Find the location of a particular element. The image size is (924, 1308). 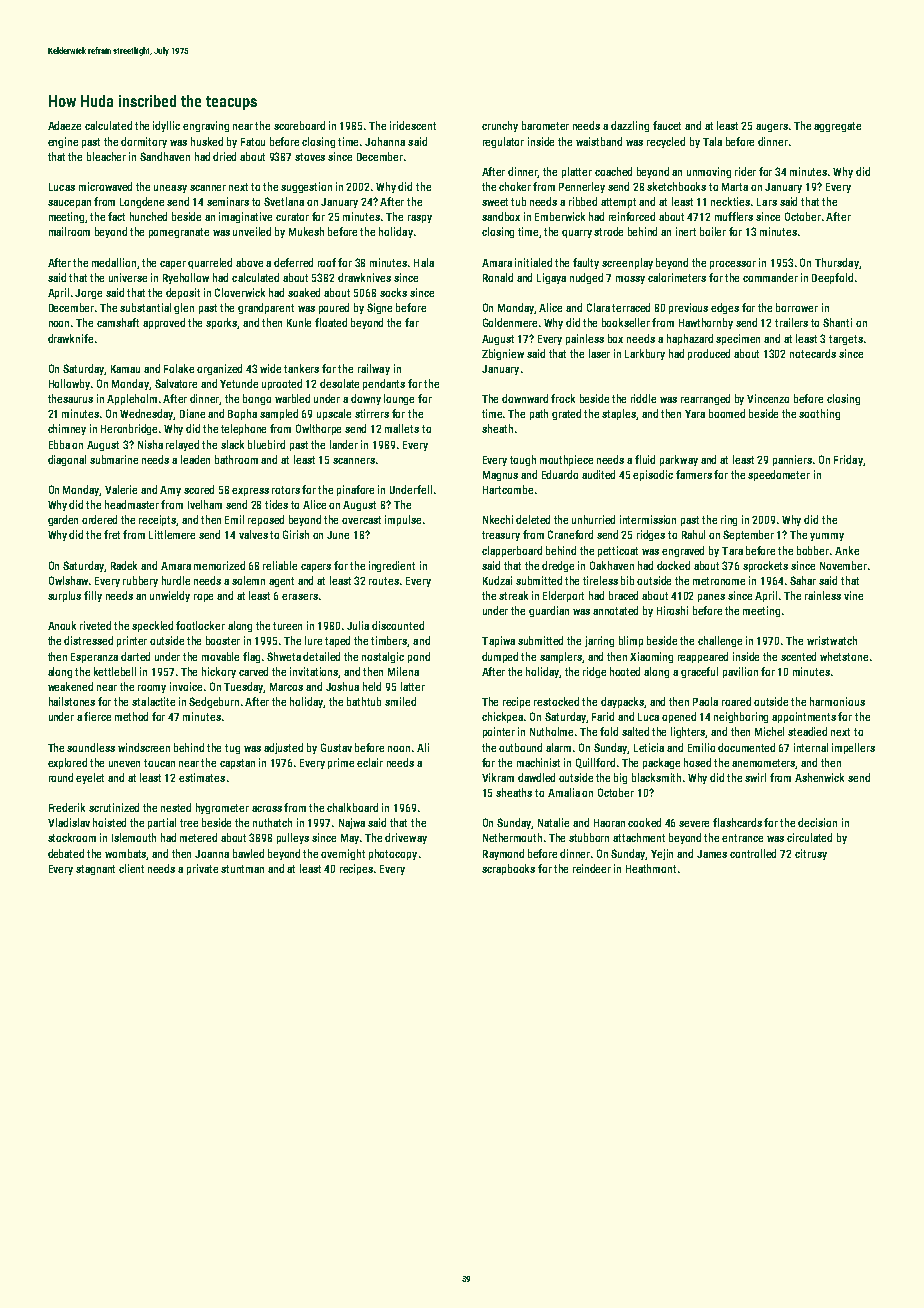

dredge is located at coordinates (558, 566).
